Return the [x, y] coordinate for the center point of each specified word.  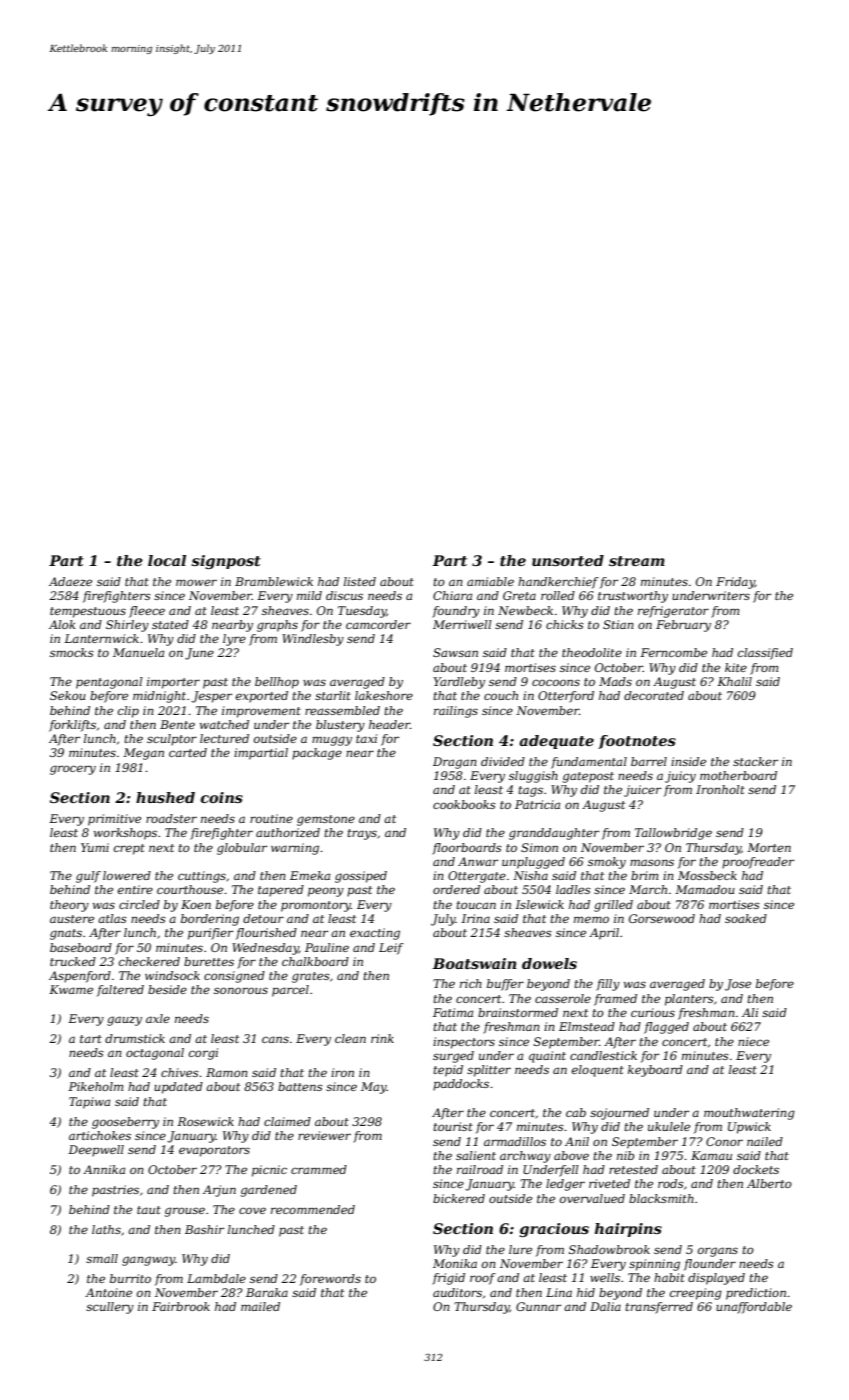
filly [608, 985]
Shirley [127, 626]
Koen [196, 904]
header [389, 724]
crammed [319, 1169]
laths [106, 1229]
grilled [613, 906]
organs [718, 1252]
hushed [165, 797]
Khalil [734, 681]
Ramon [227, 1072]
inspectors [464, 1043]
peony [326, 892]
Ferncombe [673, 652]
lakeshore [384, 695]
